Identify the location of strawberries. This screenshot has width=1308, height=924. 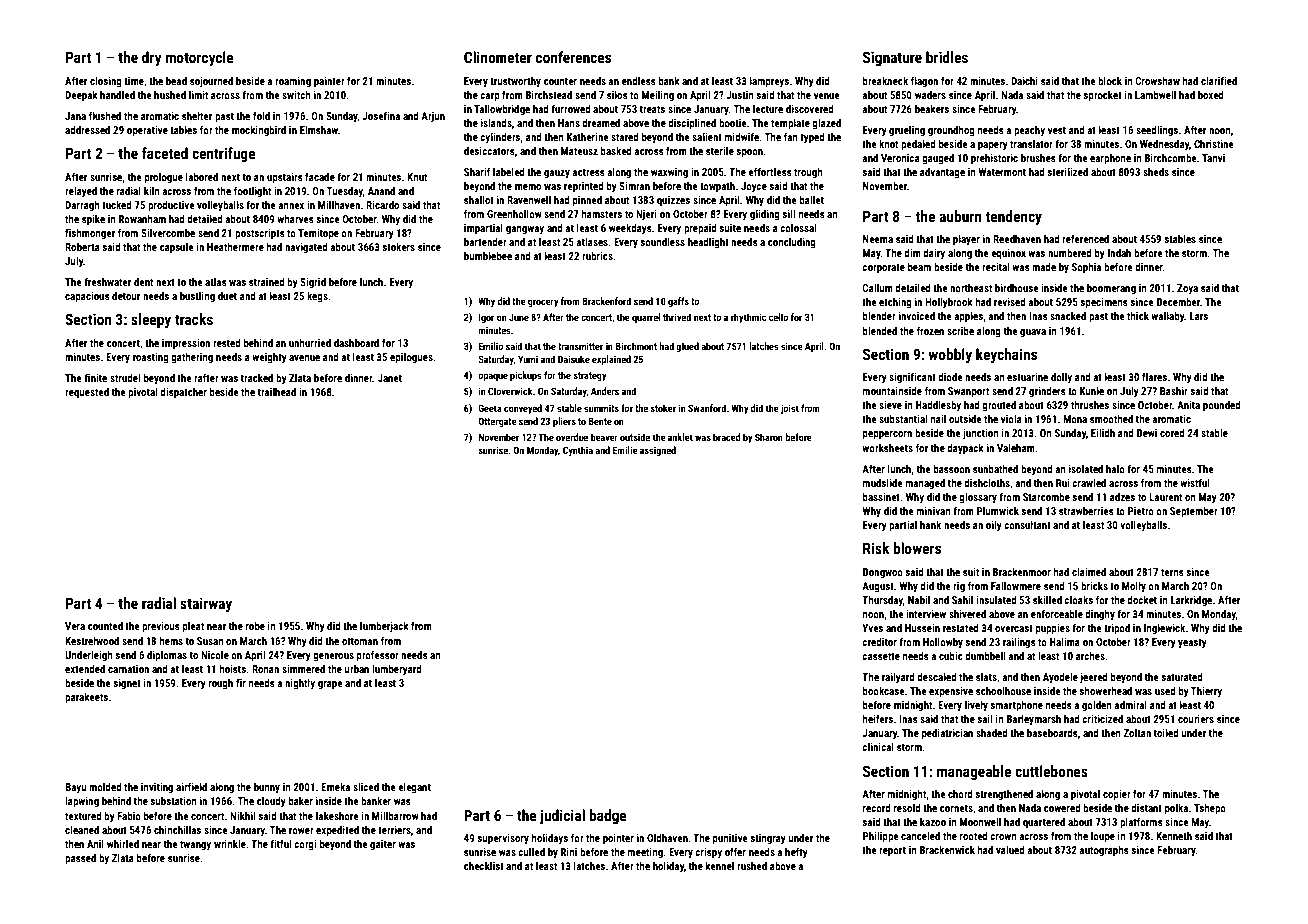
(1086, 511).
